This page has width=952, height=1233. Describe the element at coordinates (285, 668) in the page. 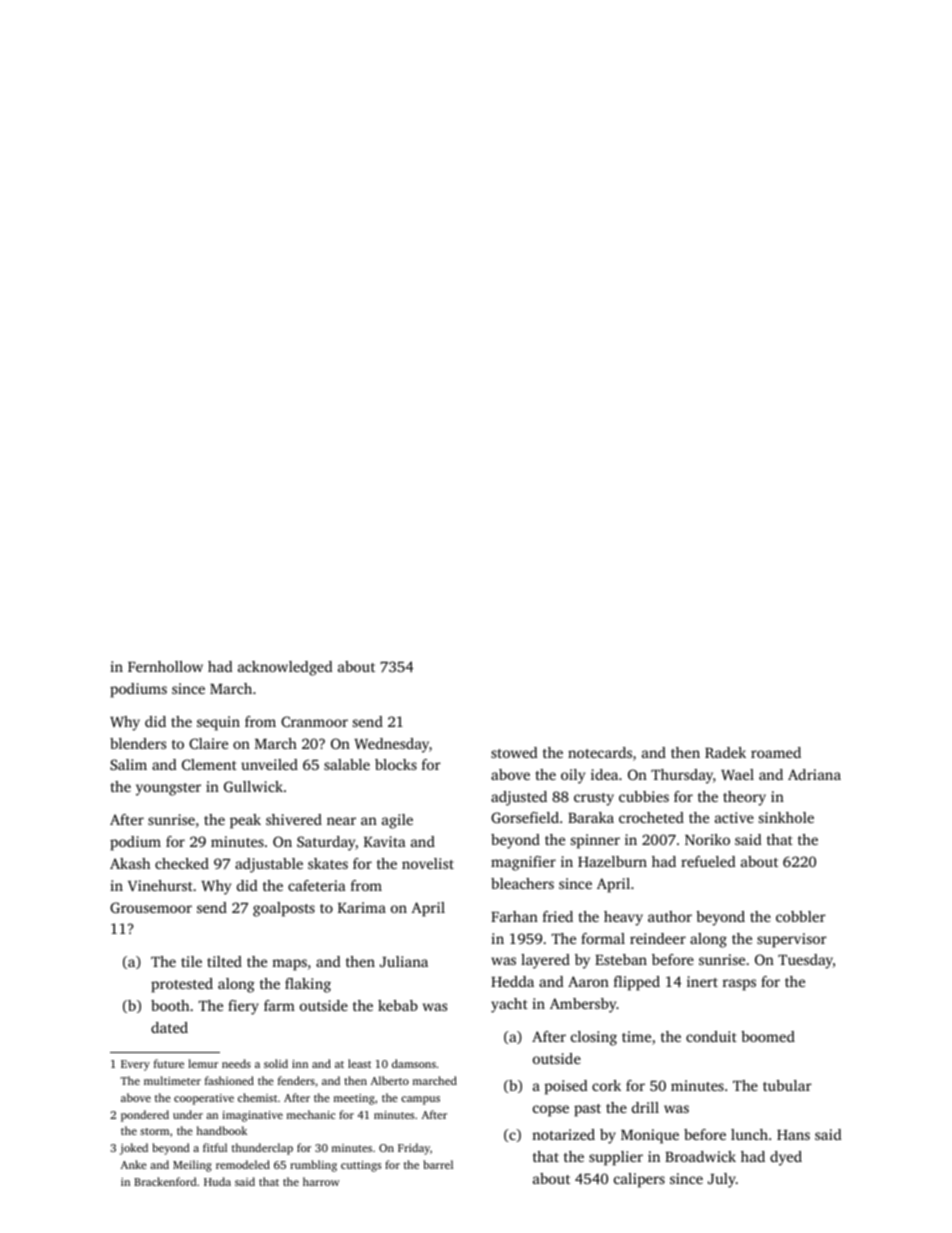

I see `acknowledged` at that location.
